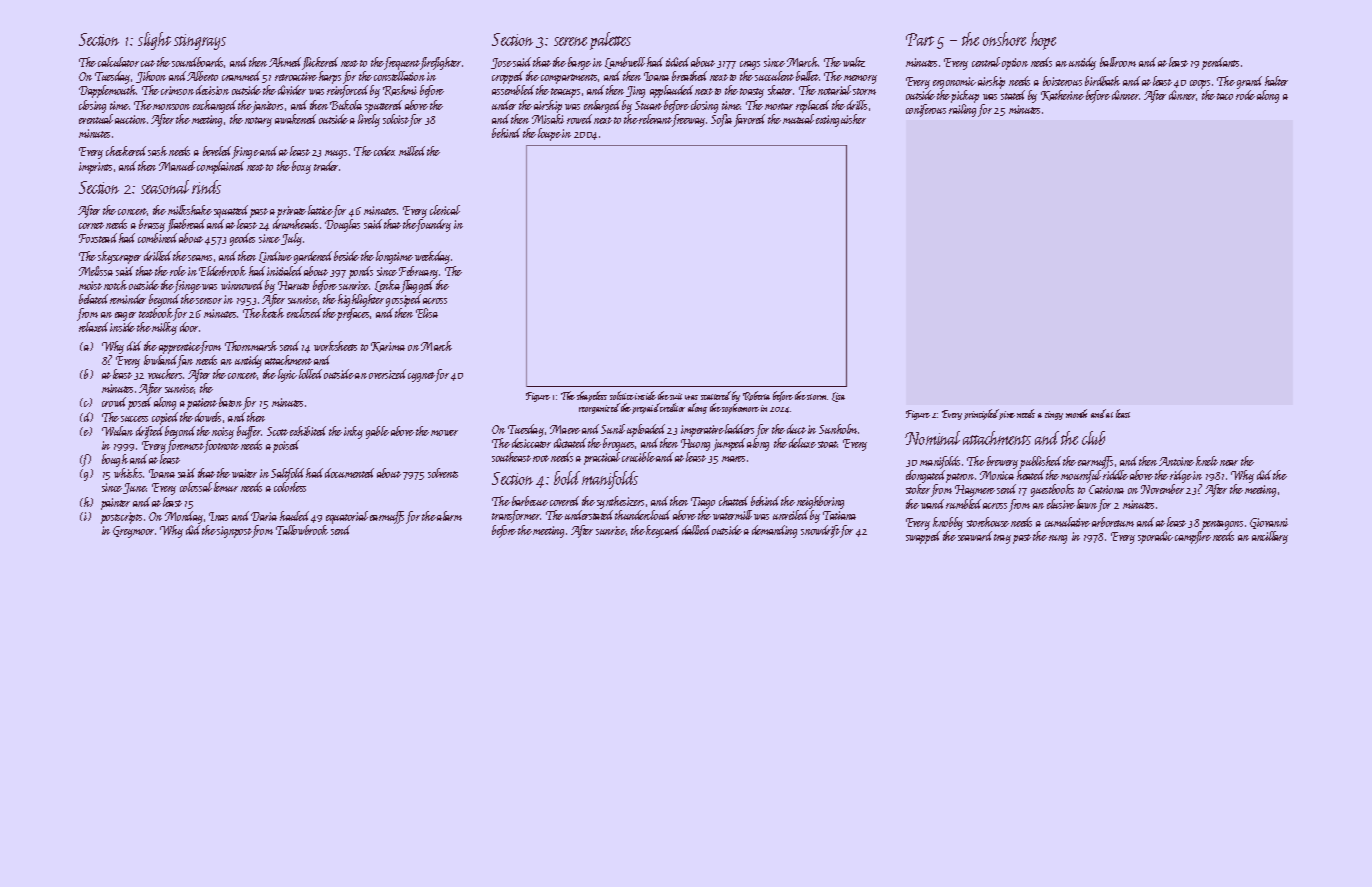 The width and height of the screenshot is (1372, 887). What do you see at coordinates (96, 119) in the screenshot?
I see `eventual` at bounding box center [96, 119].
